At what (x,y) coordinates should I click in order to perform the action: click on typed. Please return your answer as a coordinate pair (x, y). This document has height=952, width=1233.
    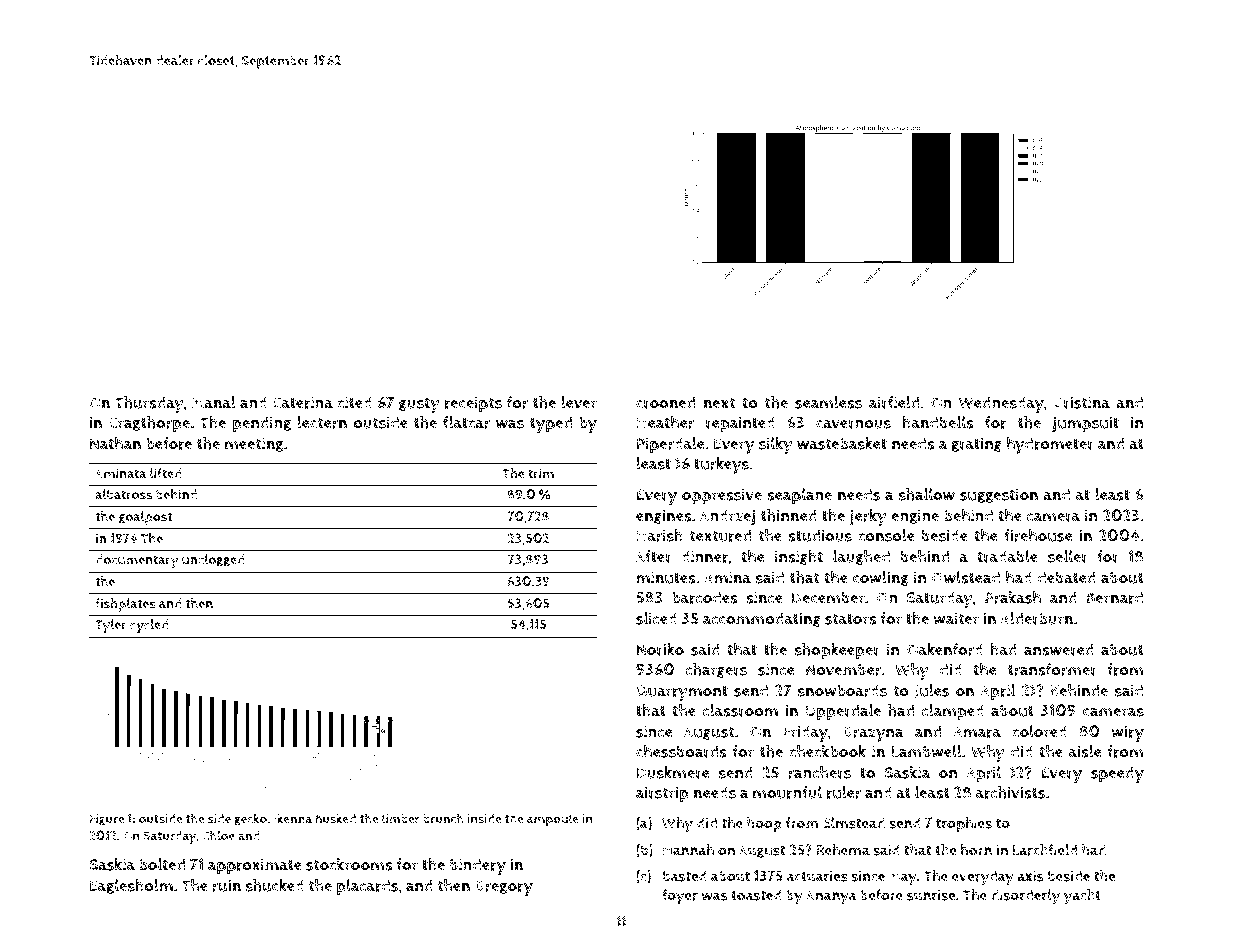
    Looking at the image, I should click on (551, 424).
